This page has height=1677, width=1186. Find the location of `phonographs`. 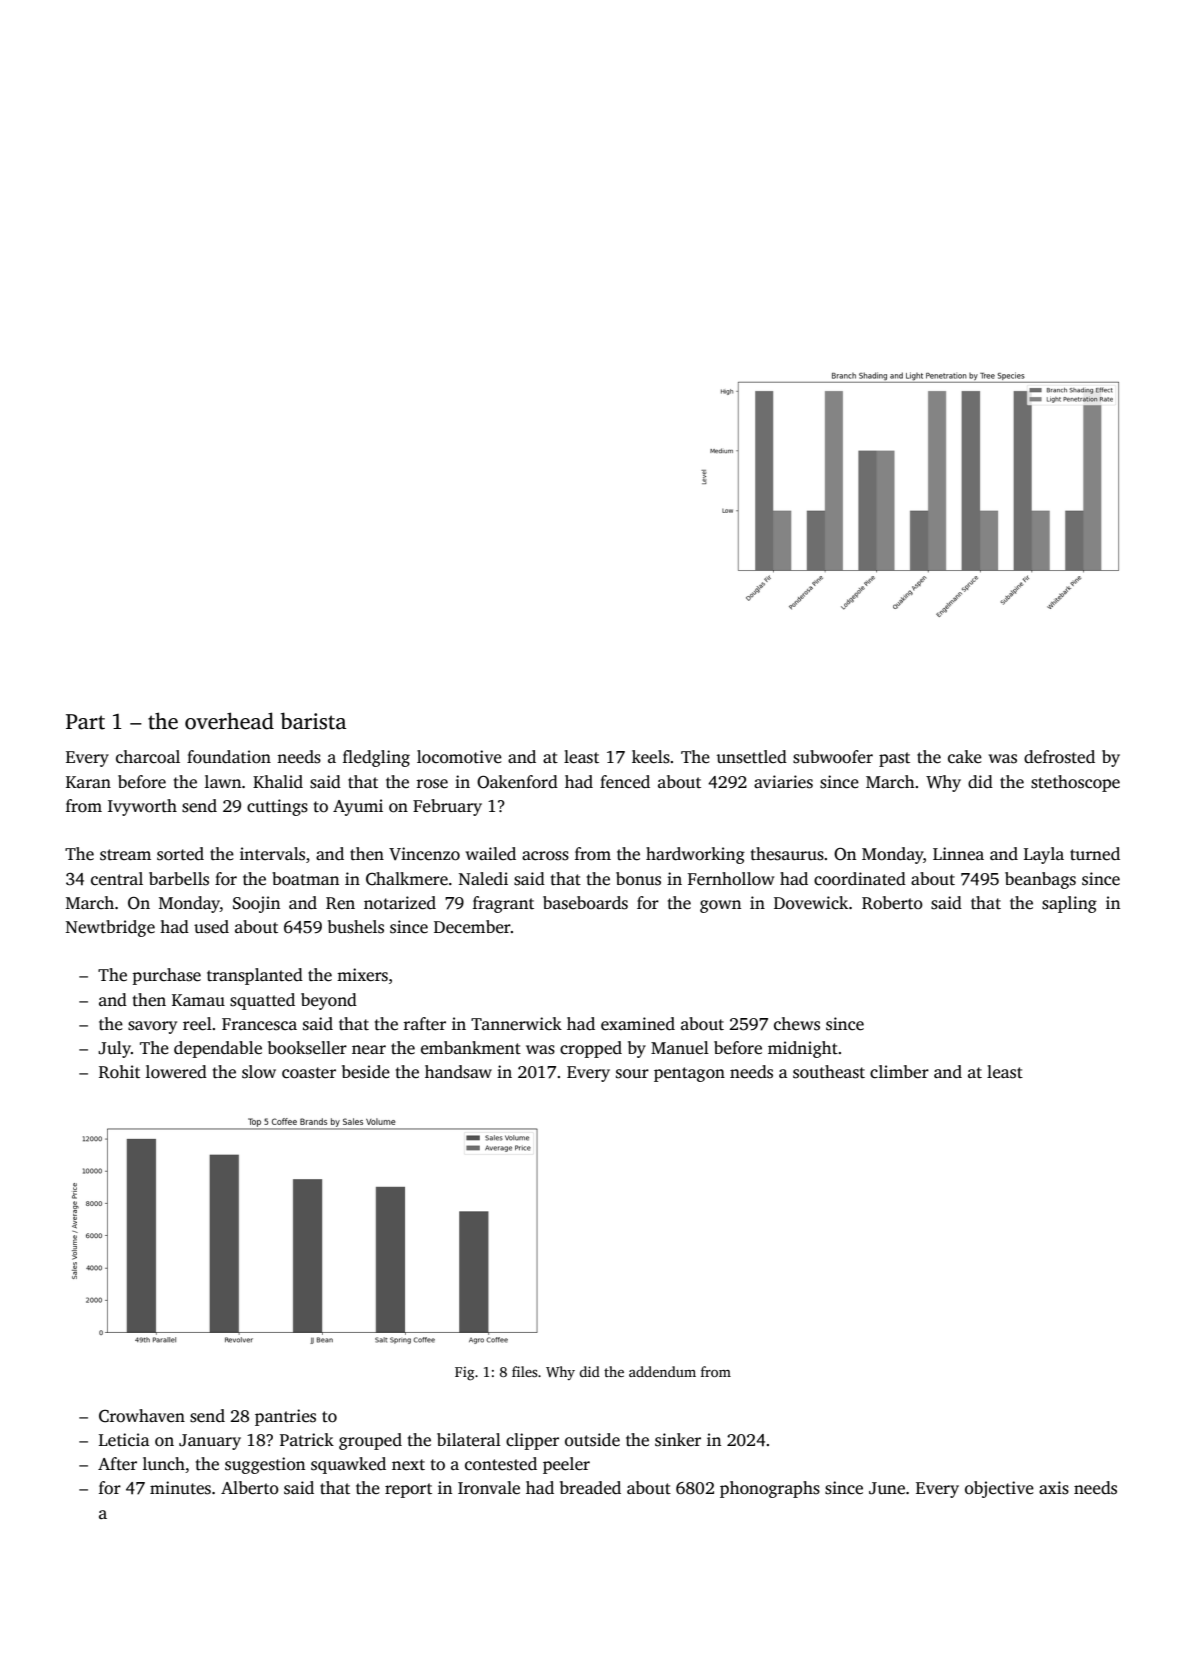

phonographs is located at coordinates (770, 1489).
